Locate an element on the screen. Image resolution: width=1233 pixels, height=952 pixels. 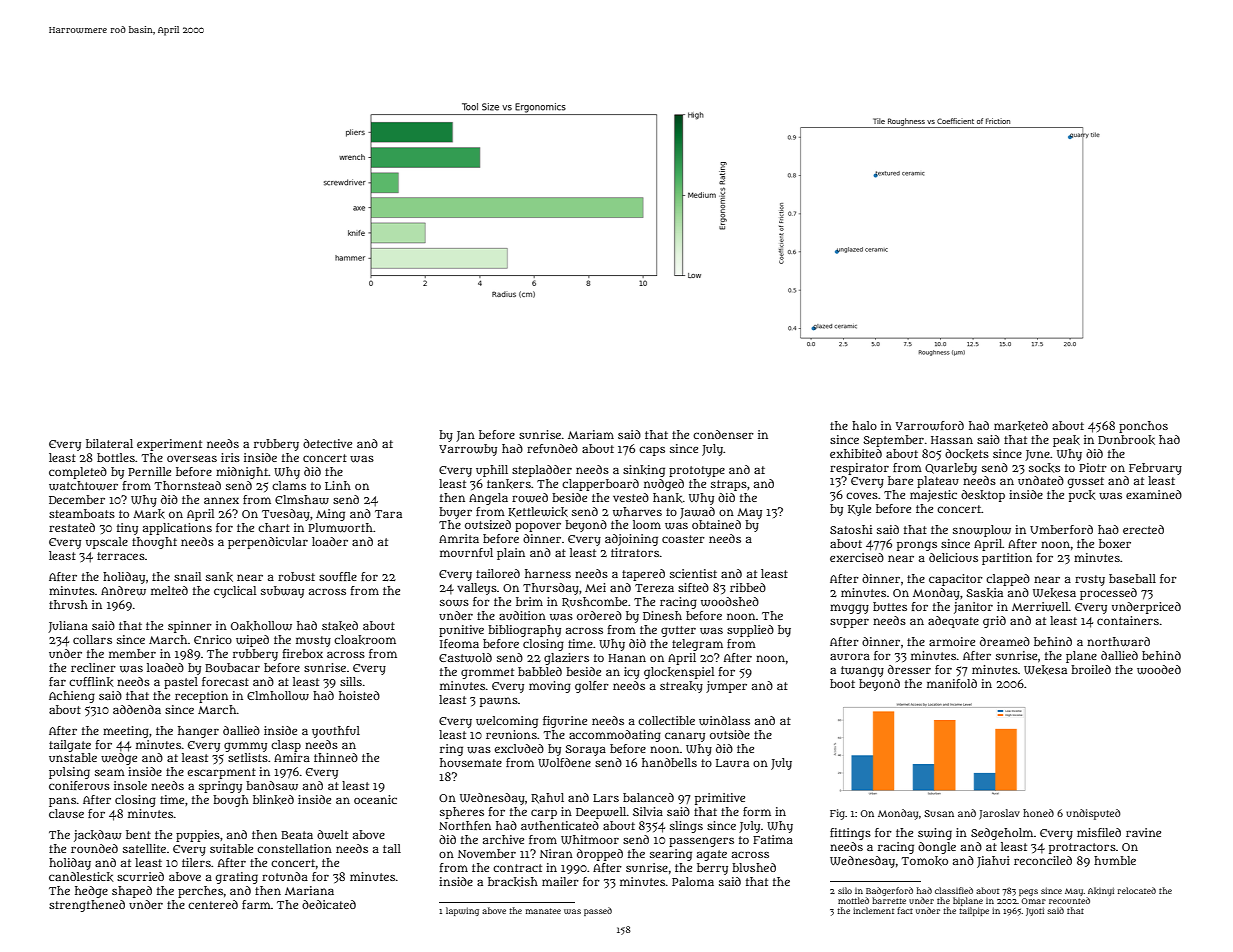
Hanan is located at coordinates (627, 658).
